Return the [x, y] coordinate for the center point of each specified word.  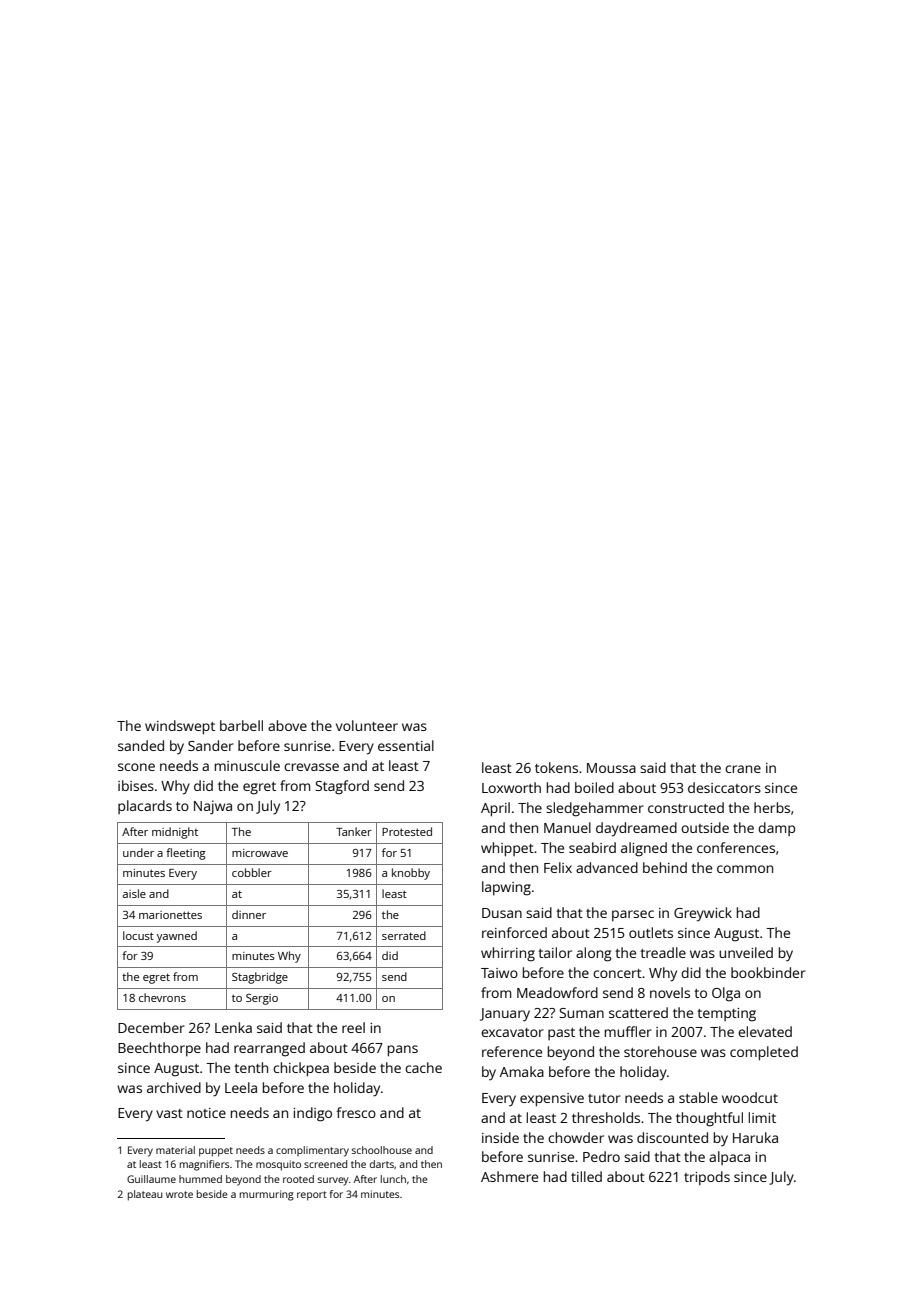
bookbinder [768, 972]
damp [776, 829]
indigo [312, 1114]
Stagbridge [260, 978]
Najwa [213, 807]
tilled [586, 1176]
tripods [707, 1178]
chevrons [162, 997]
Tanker [354, 831]
